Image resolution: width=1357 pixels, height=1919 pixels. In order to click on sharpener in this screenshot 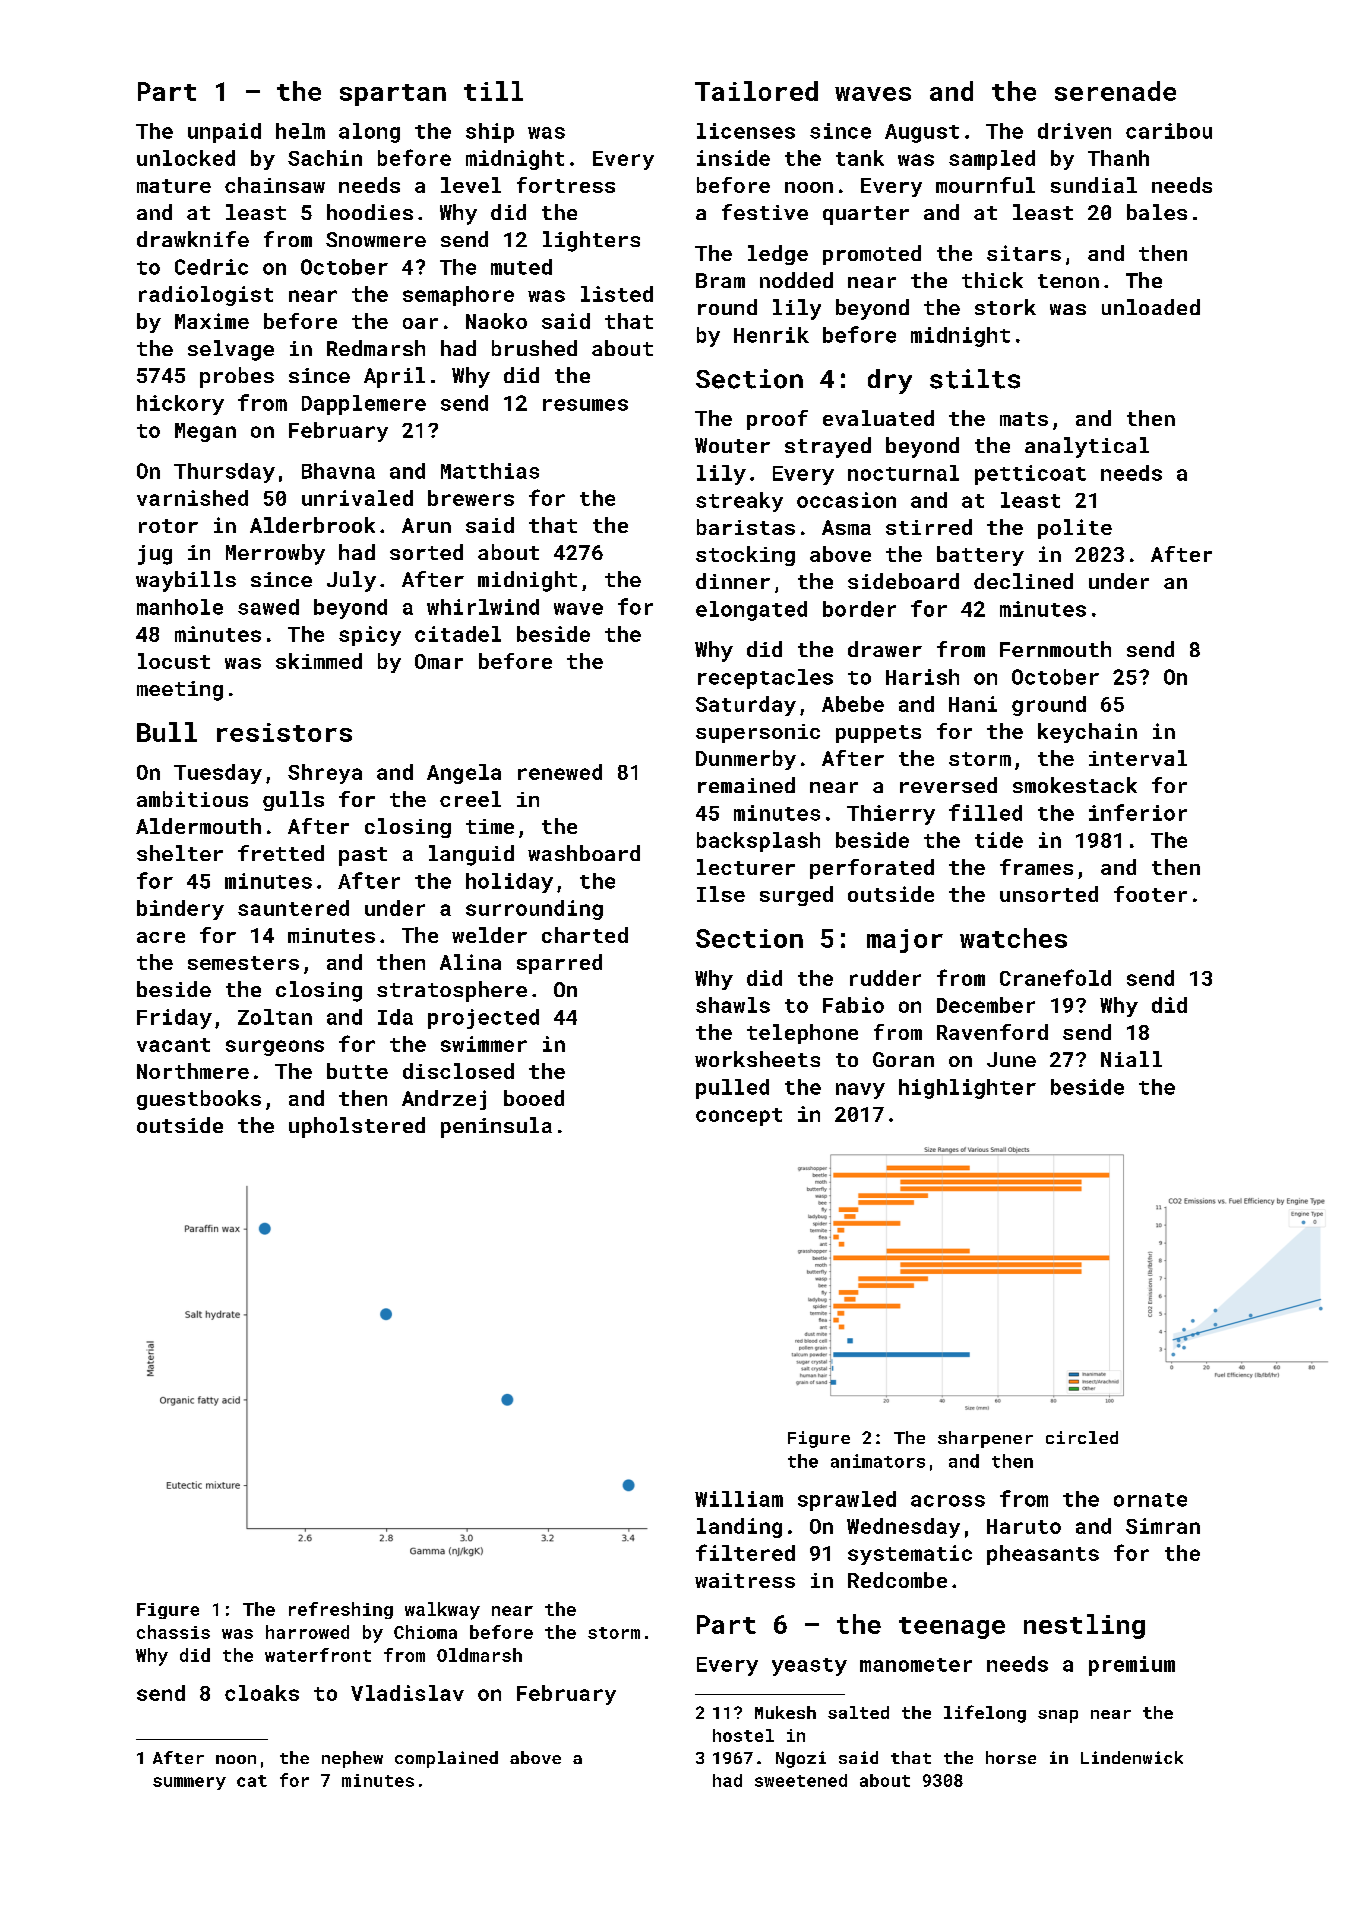, I will do `click(985, 1439)`.
